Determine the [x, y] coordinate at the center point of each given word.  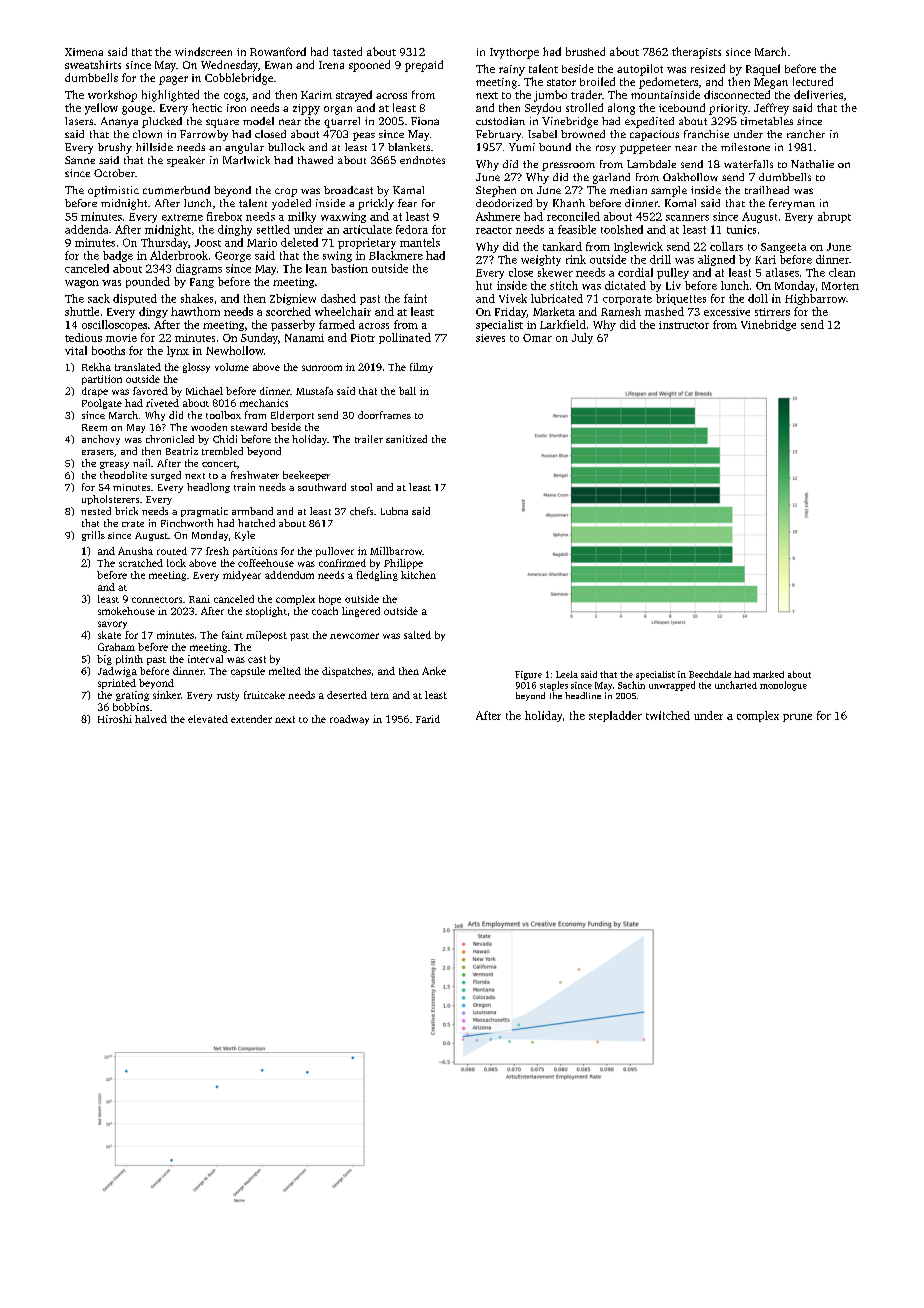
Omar [537, 338]
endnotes [422, 160]
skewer [555, 272]
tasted [347, 51]
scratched [141, 563]
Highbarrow [815, 299]
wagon [82, 284]
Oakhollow [690, 177]
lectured [813, 81]
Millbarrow [396, 551]
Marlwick [246, 160]
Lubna [394, 511]
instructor [684, 325]
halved [151, 719]
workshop [112, 96]
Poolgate [102, 404]
